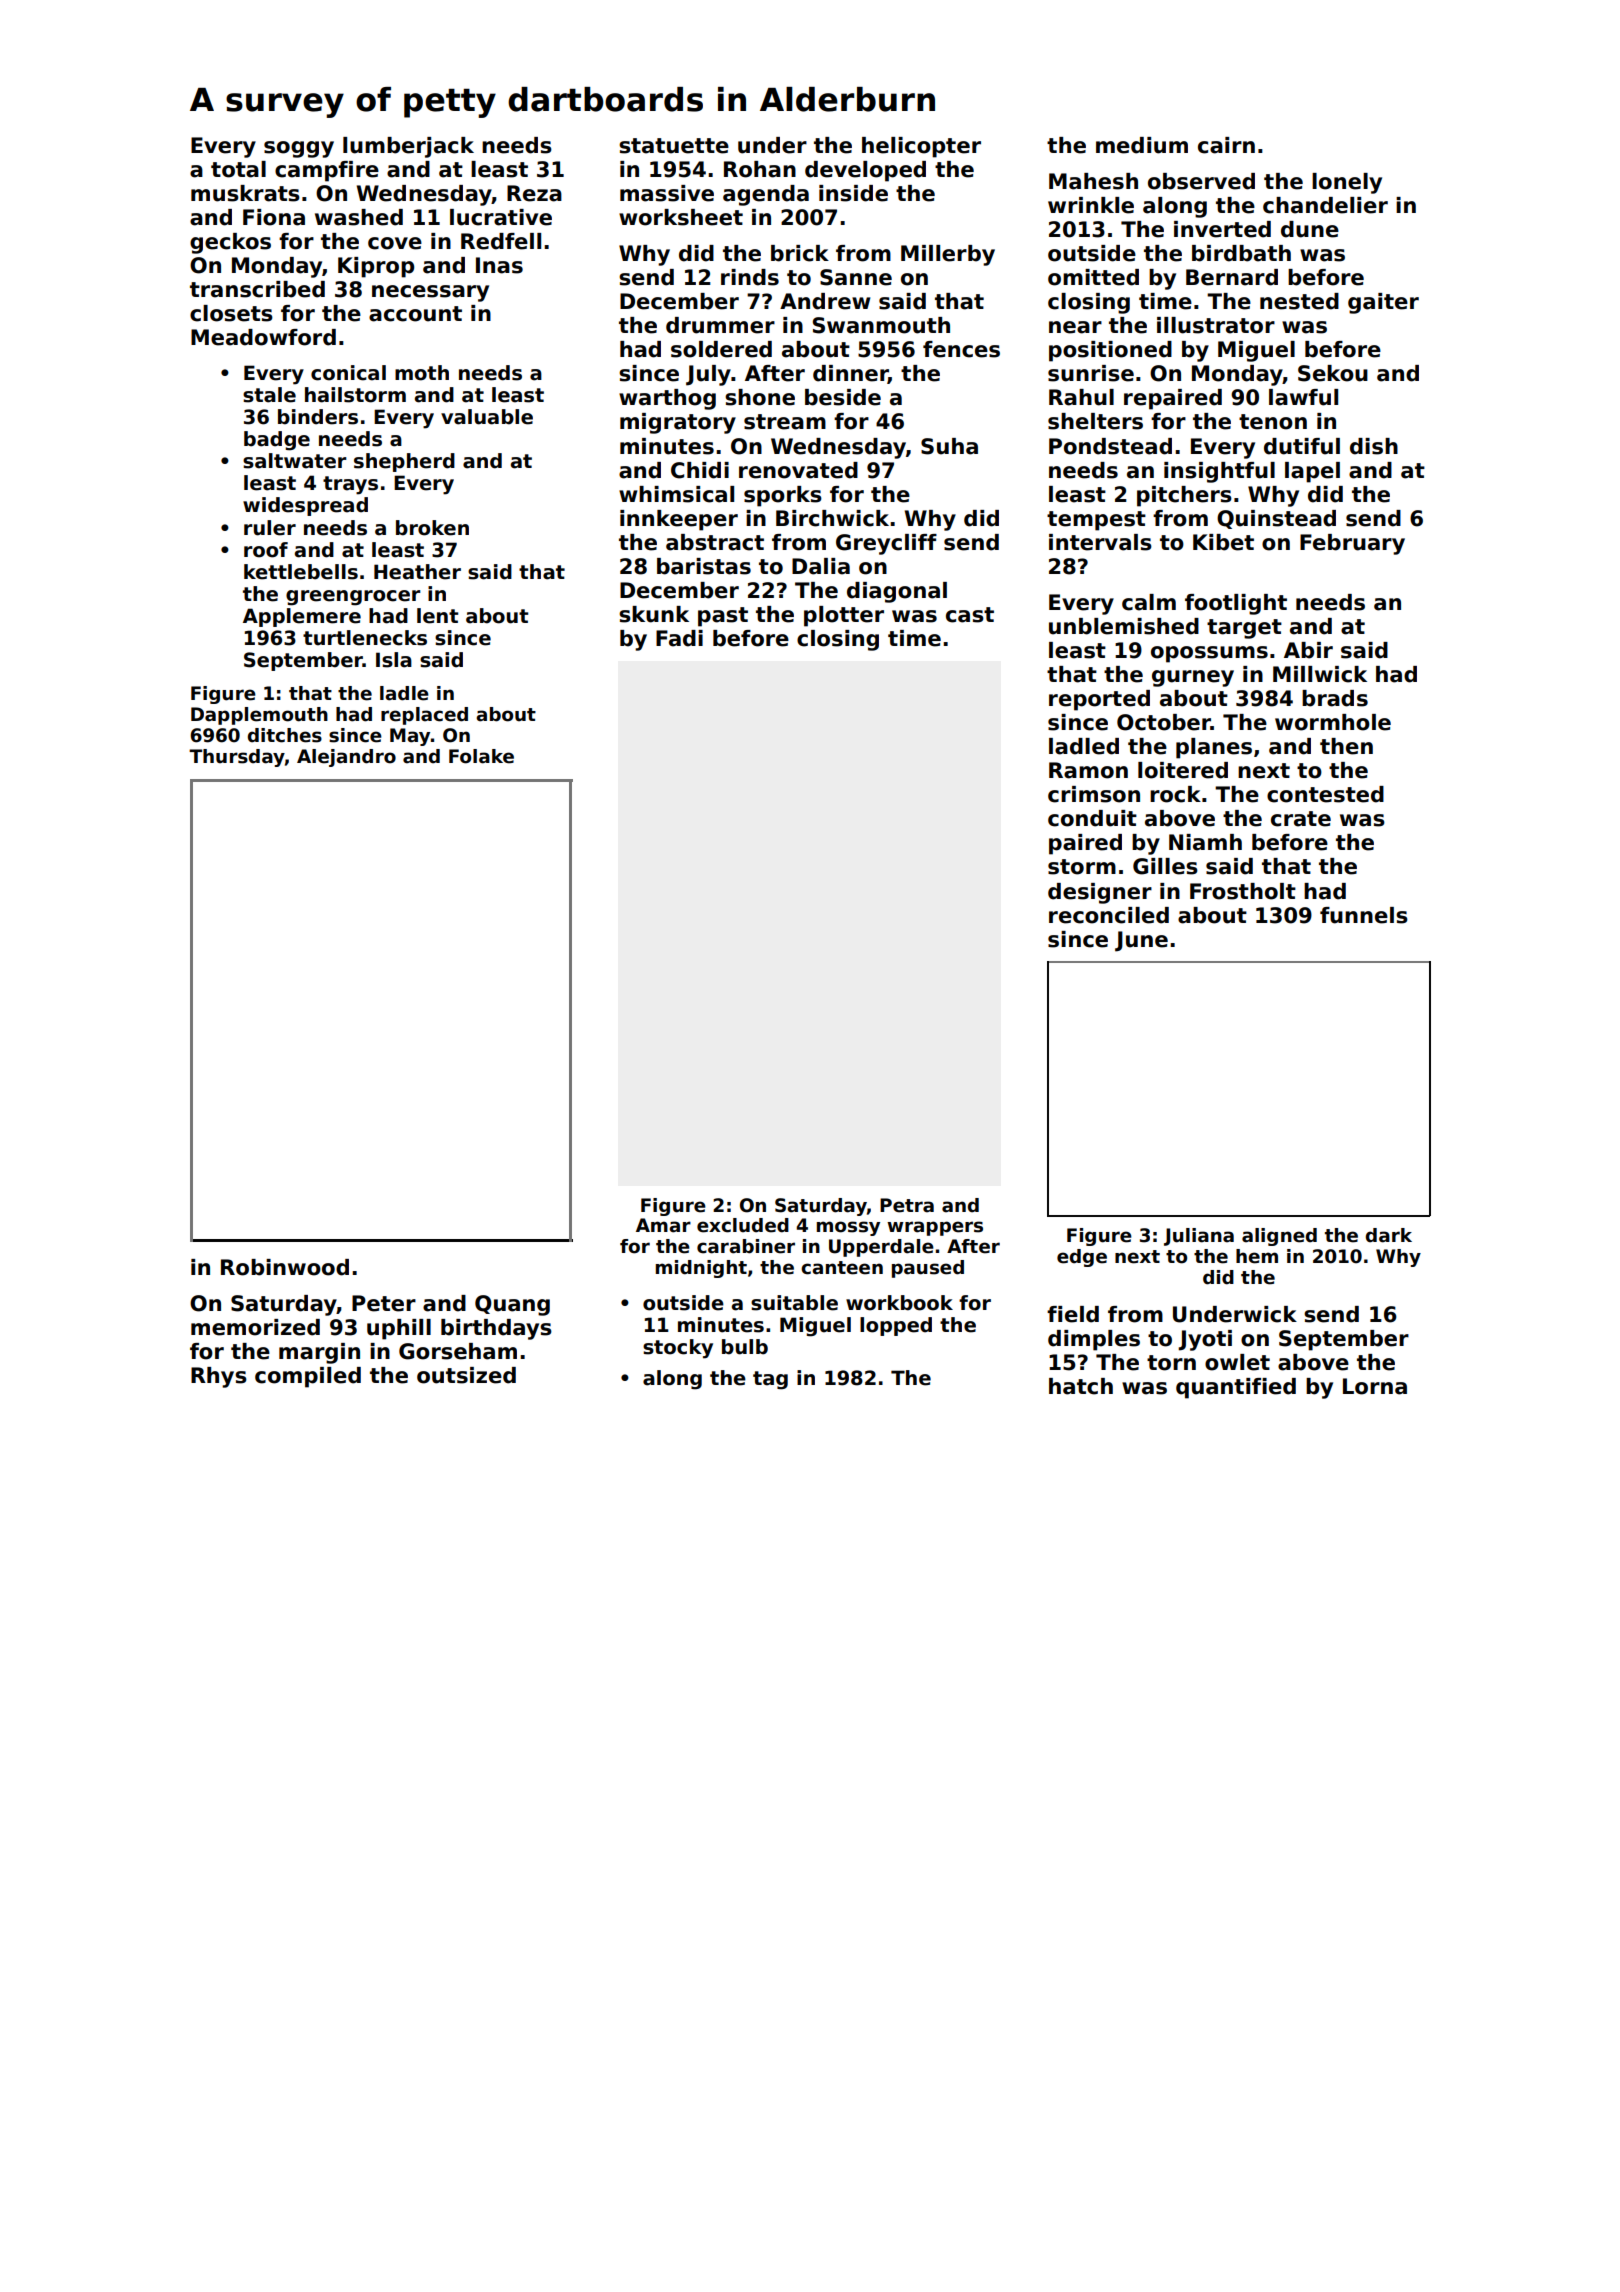 This image has width=1620, height=2292. Describe the element at coordinates (299, 149) in the image. I see `soggy` at that location.
